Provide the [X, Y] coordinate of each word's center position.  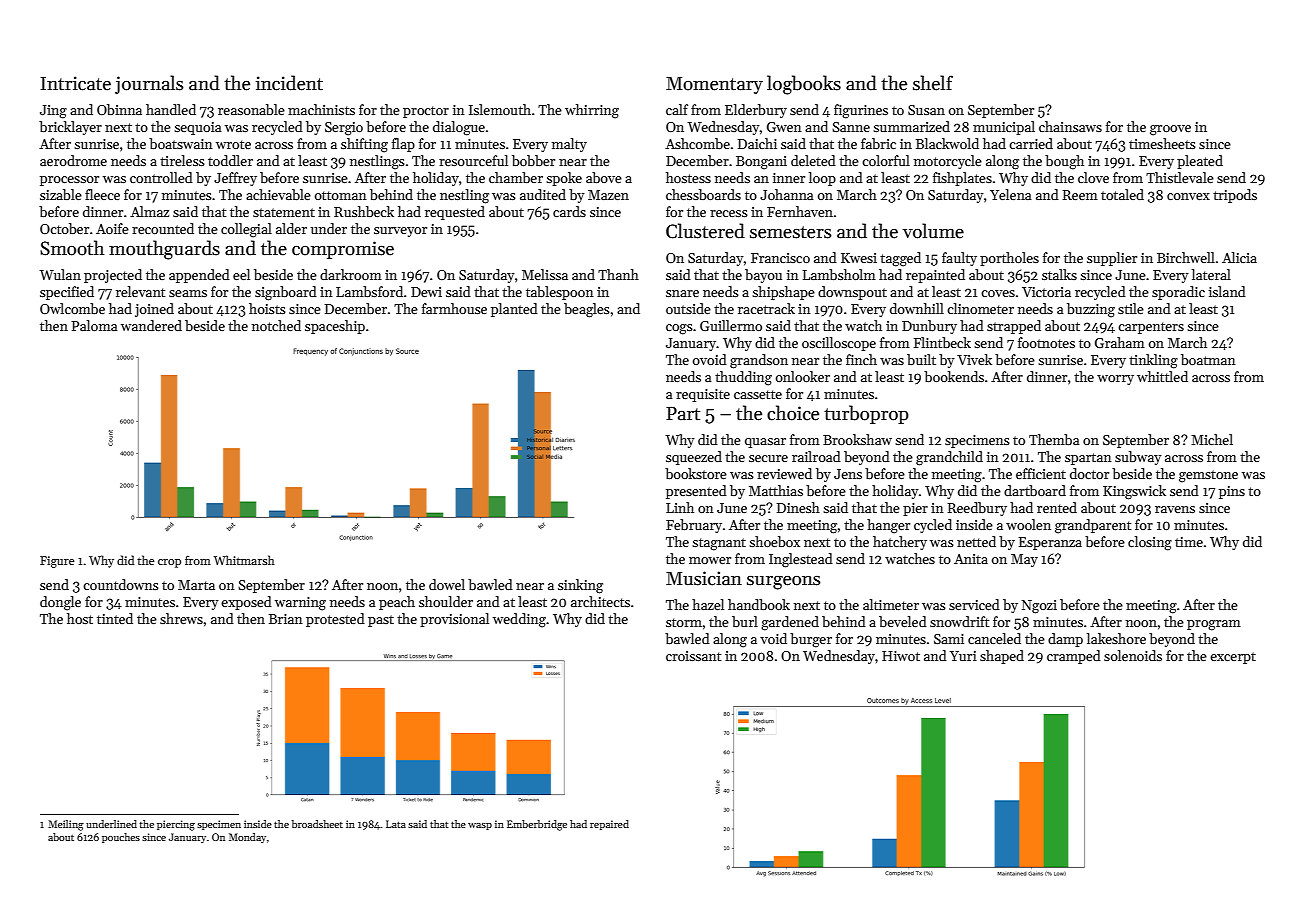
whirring [592, 111]
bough [1064, 162]
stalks [1059, 274]
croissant [693, 656]
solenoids [1133, 655]
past [381, 621]
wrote [233, 144]
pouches [121, 838]
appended [199, 276]
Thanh [618, 274]
